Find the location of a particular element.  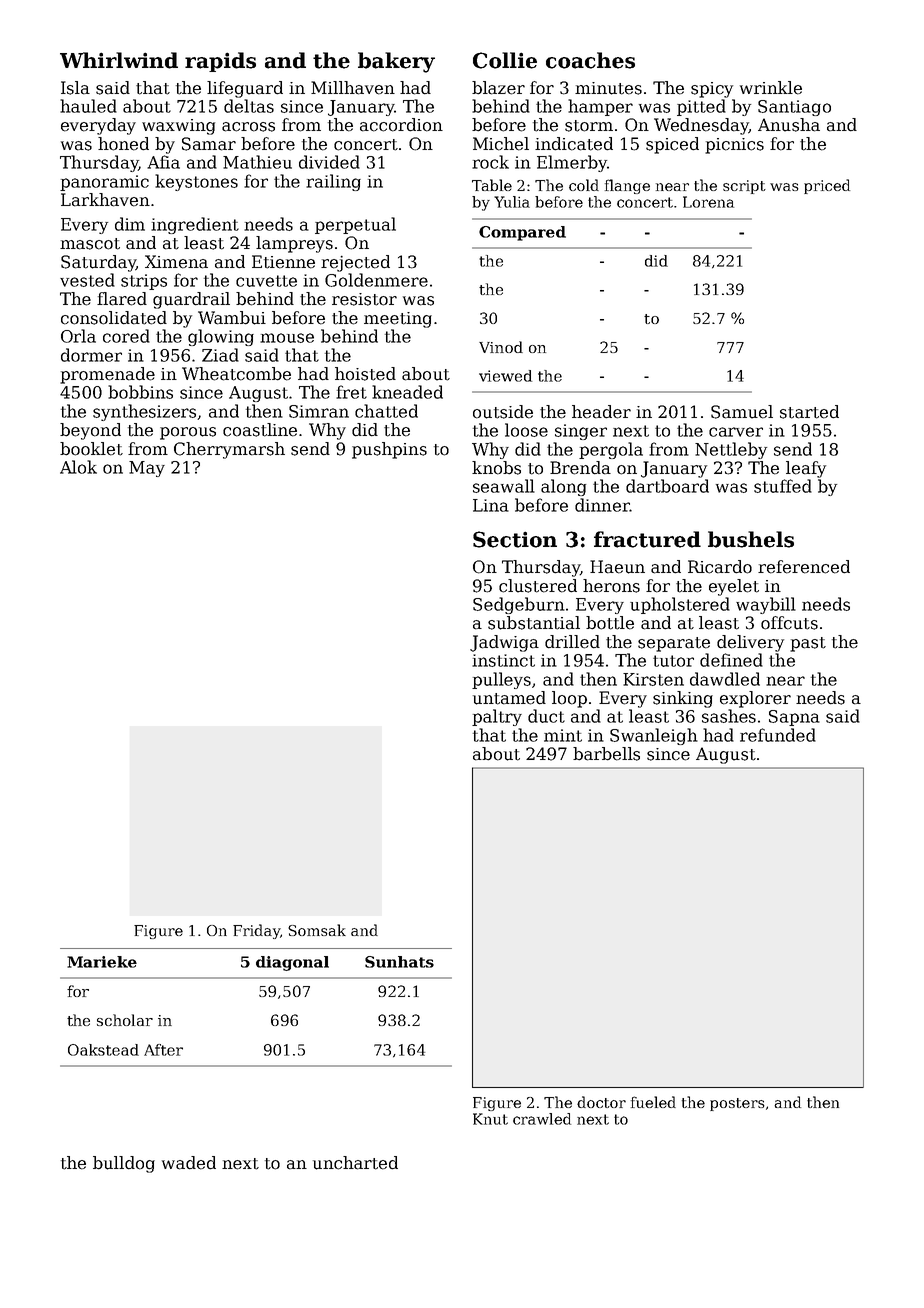

Sunhats is located at coordinates (399, 962).
